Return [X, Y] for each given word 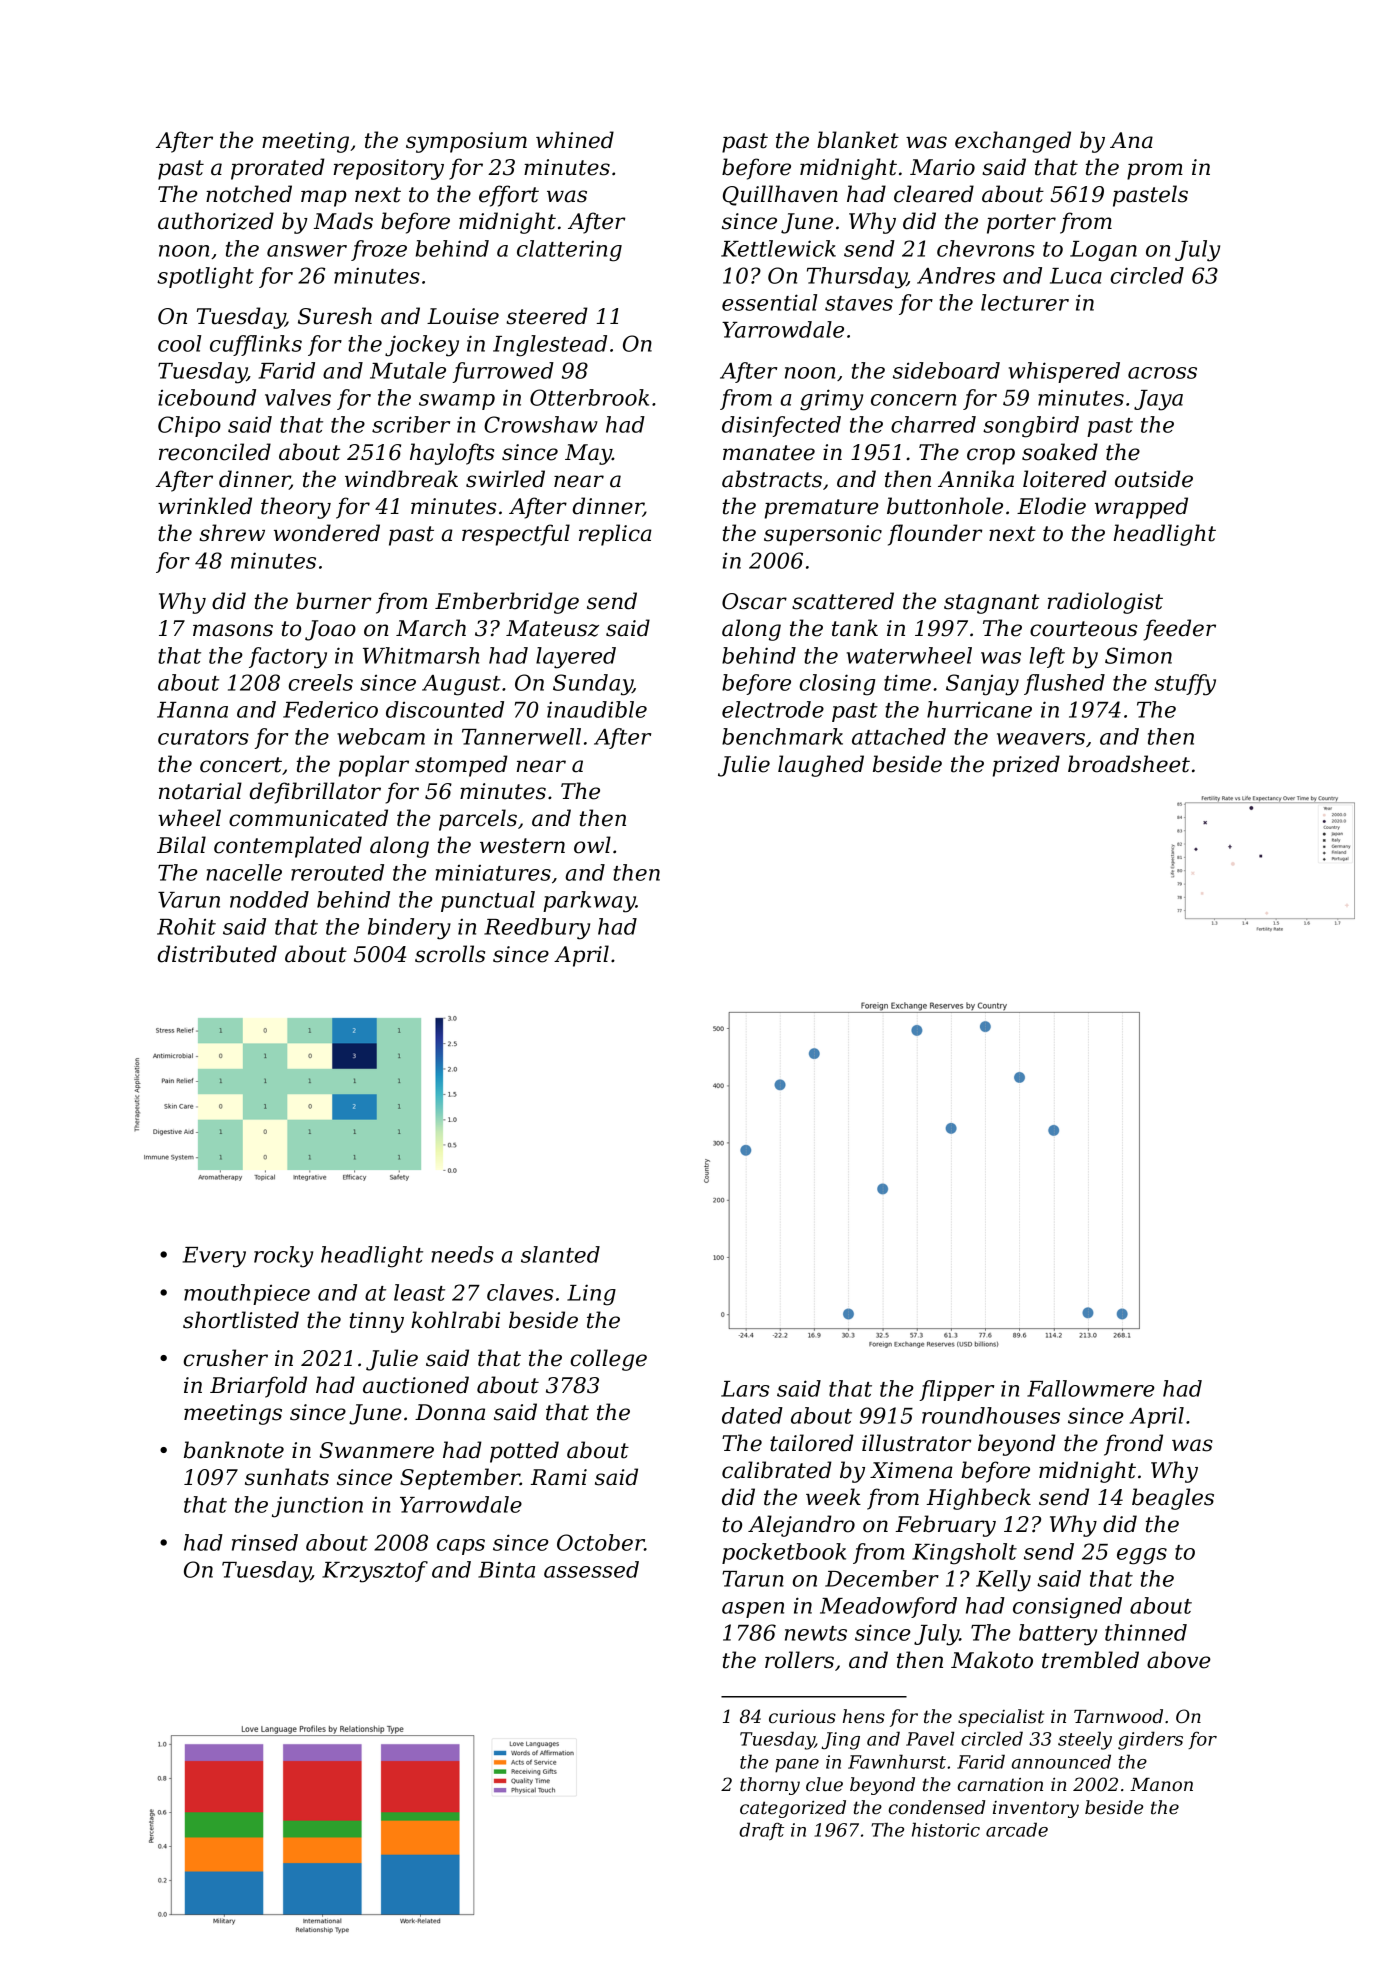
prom [1155, 171]
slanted [560, 1254]
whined [575, 140]
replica [615, 535]
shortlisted [241, 1320]
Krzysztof [375, 1572]
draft [761, 1831]
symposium [466, 142]
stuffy [1185, 685]
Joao [330, 630]
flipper [956, 1390]
